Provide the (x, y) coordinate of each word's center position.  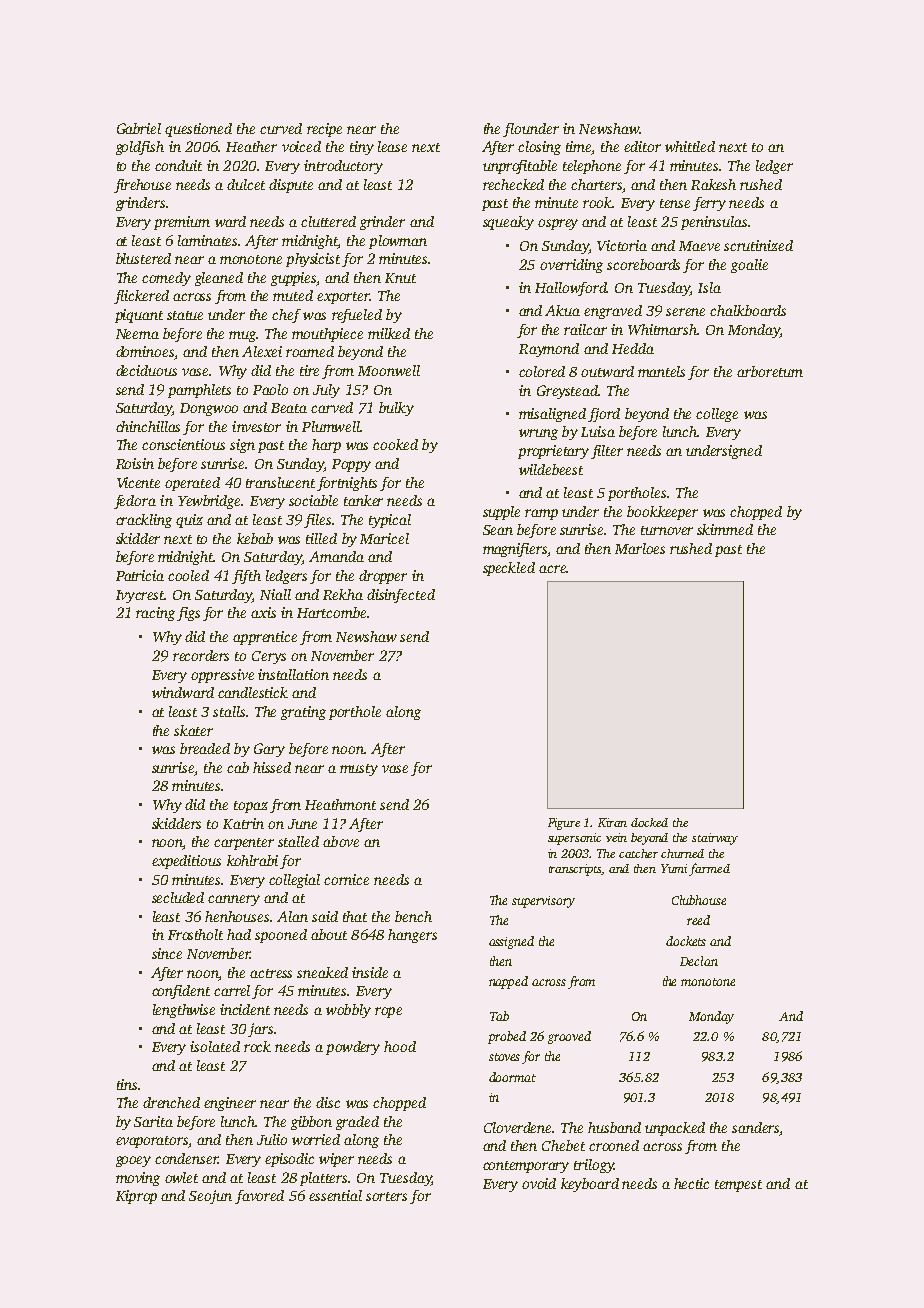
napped (508, 982)
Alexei (262, 351)
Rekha (343, 594)
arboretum (770, 371)
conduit (178, 165)
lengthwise (184, 1011)
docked (649, 822)
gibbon (311, 1123)
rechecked (513, 184)
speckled (509, 569)
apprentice (265, 638)
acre (552, 569)
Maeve (699, 246)
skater (193, 730)
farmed (709, 869)
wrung (538, 434)
